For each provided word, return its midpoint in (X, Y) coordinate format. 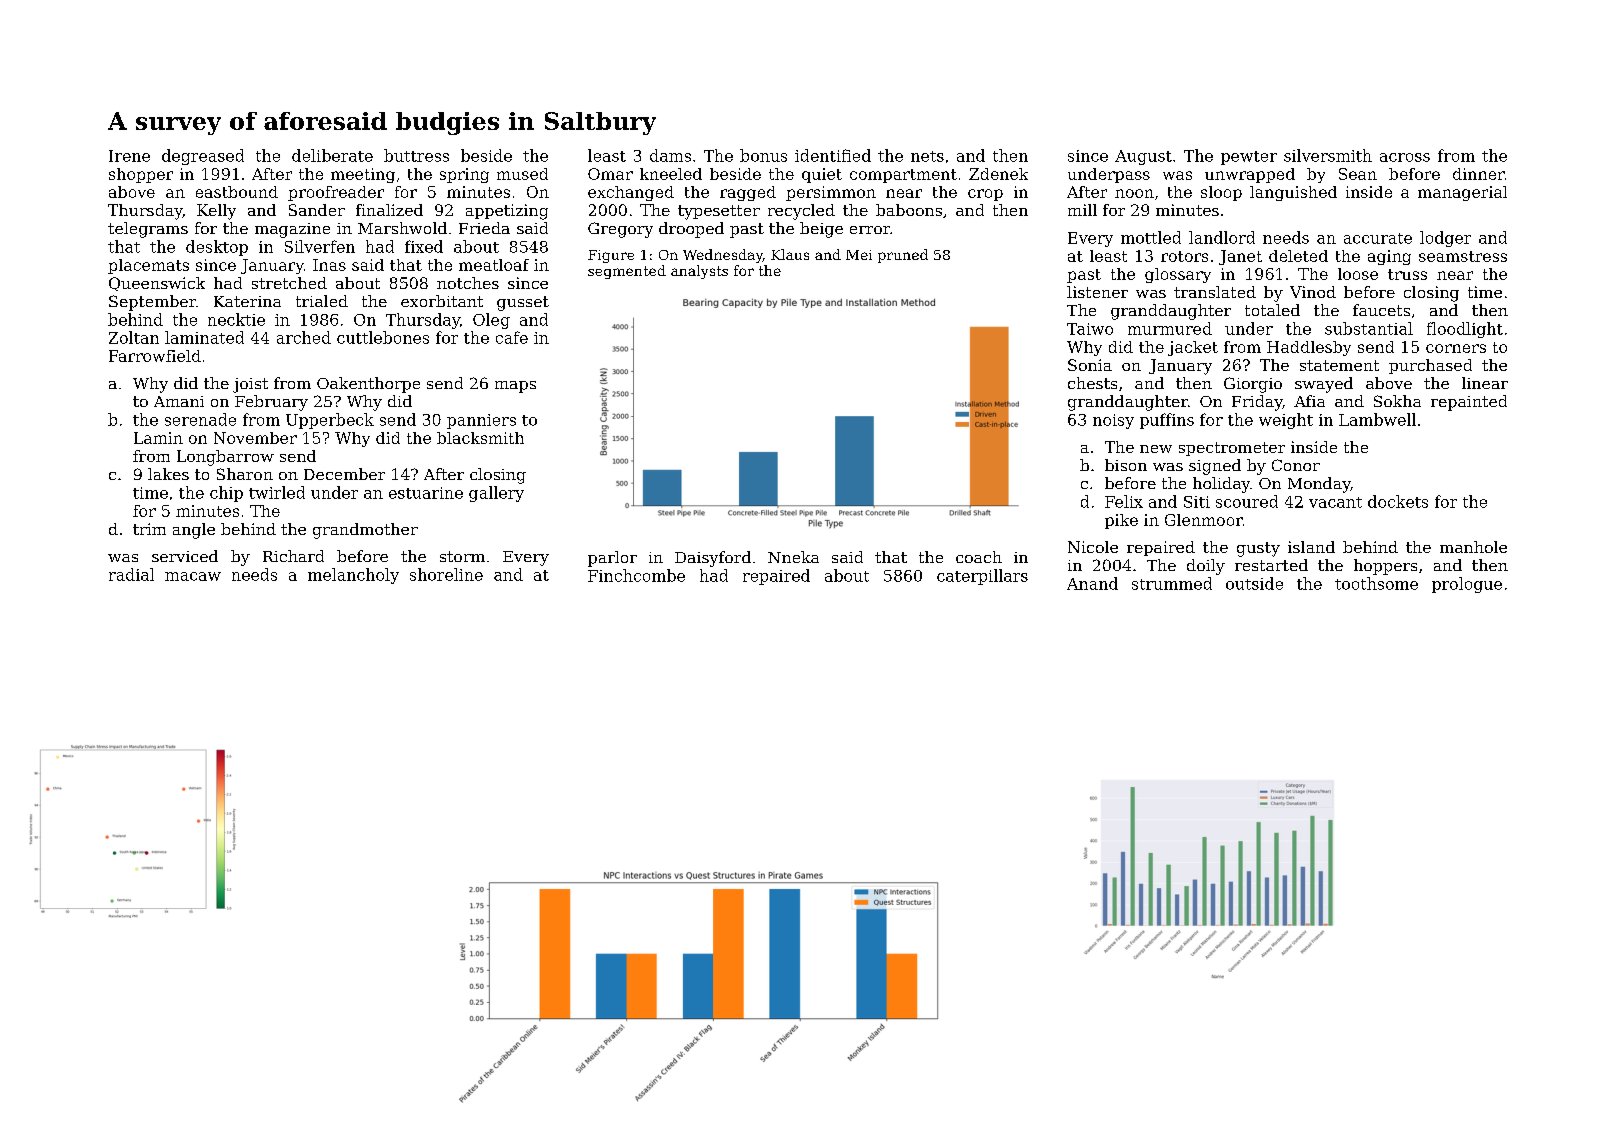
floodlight (1465, 330)
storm (462, 556)
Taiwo (1090, 329)
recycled (801, 212)
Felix (1124, 501)
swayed (1324, 385)
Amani (179, 401)
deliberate (332, 155)
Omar (610, 174)
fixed (424, 246)
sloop (1221, 193)
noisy (1113, 421)
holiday (1221, 485)
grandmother (365, 531)
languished (1293, 193)
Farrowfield (155, 356)
